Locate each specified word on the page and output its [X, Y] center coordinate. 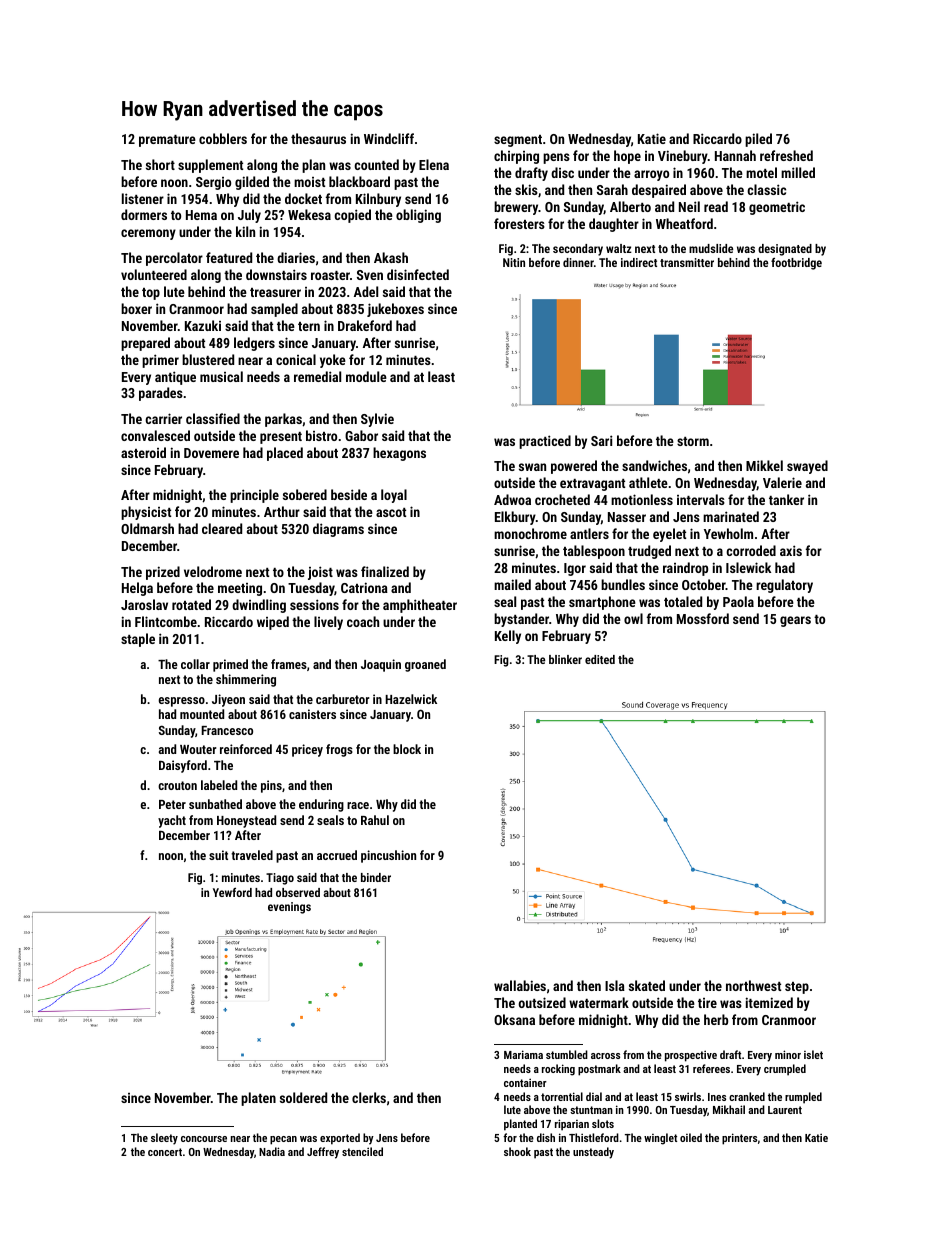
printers [739, 1139]
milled [798, 172]
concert [165, 1152]
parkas [283, 420]
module [366, 376]
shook [517, 1151]
